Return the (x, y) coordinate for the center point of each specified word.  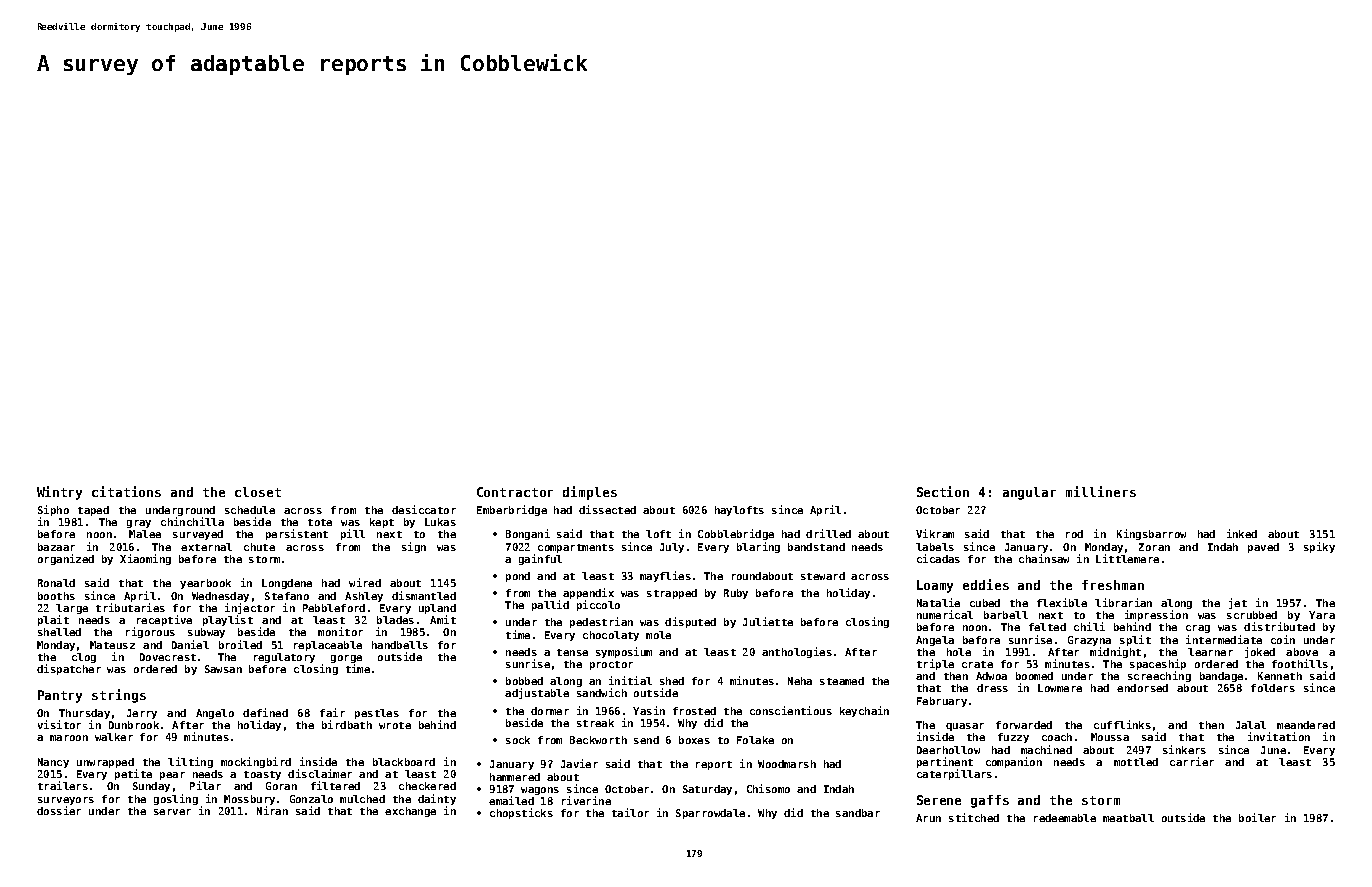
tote (320, 522)
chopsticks (521, 813)
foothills (1300, 663)
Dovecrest (168, 657)
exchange (410, 812)
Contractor (515, 492)
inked (1242, 533)
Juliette (768, 621)
